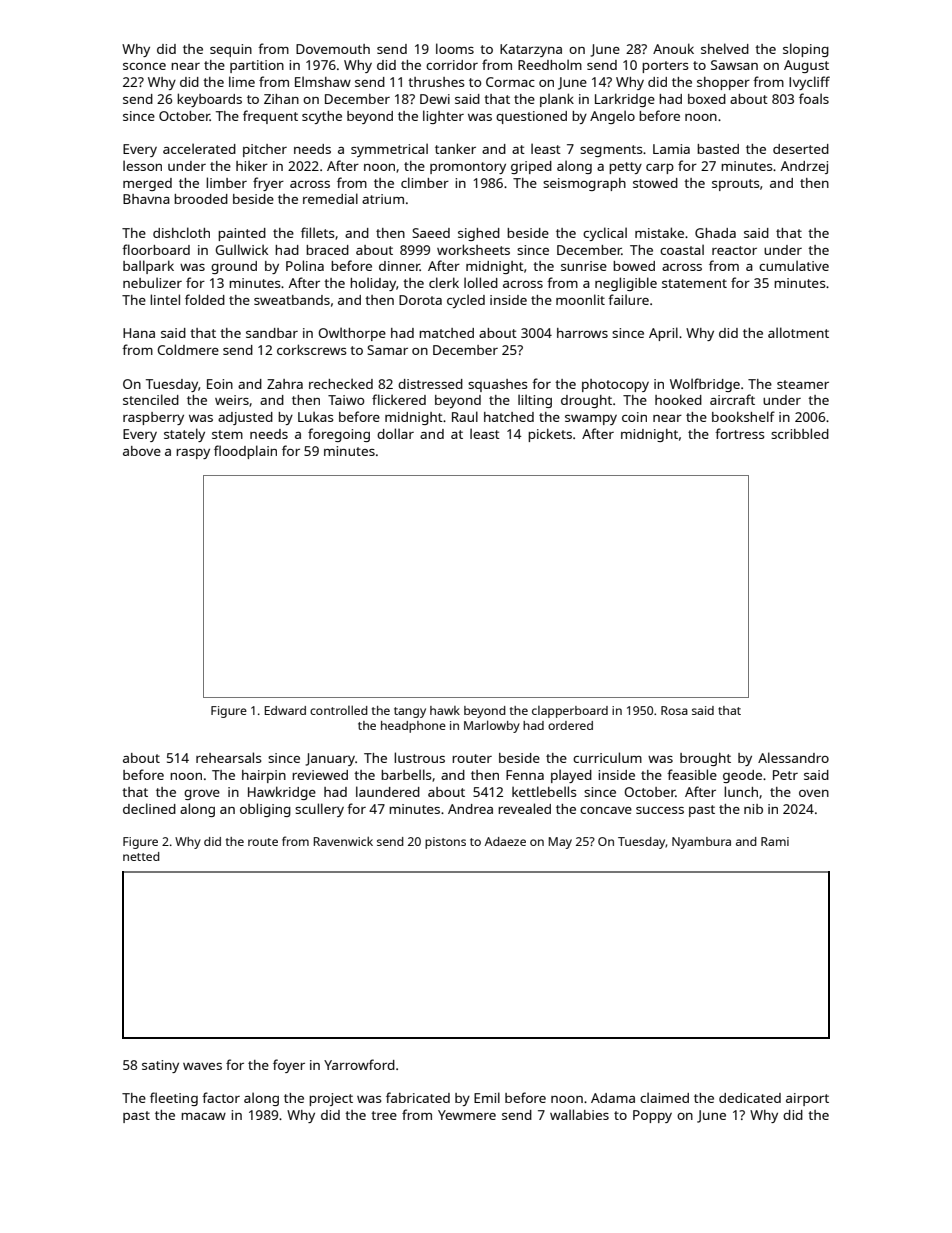 This image has width=952, height=1233. What do you see at coordinates (203, 1116) in the image?
I see `macaw` at bounding box center [203, 1116].
